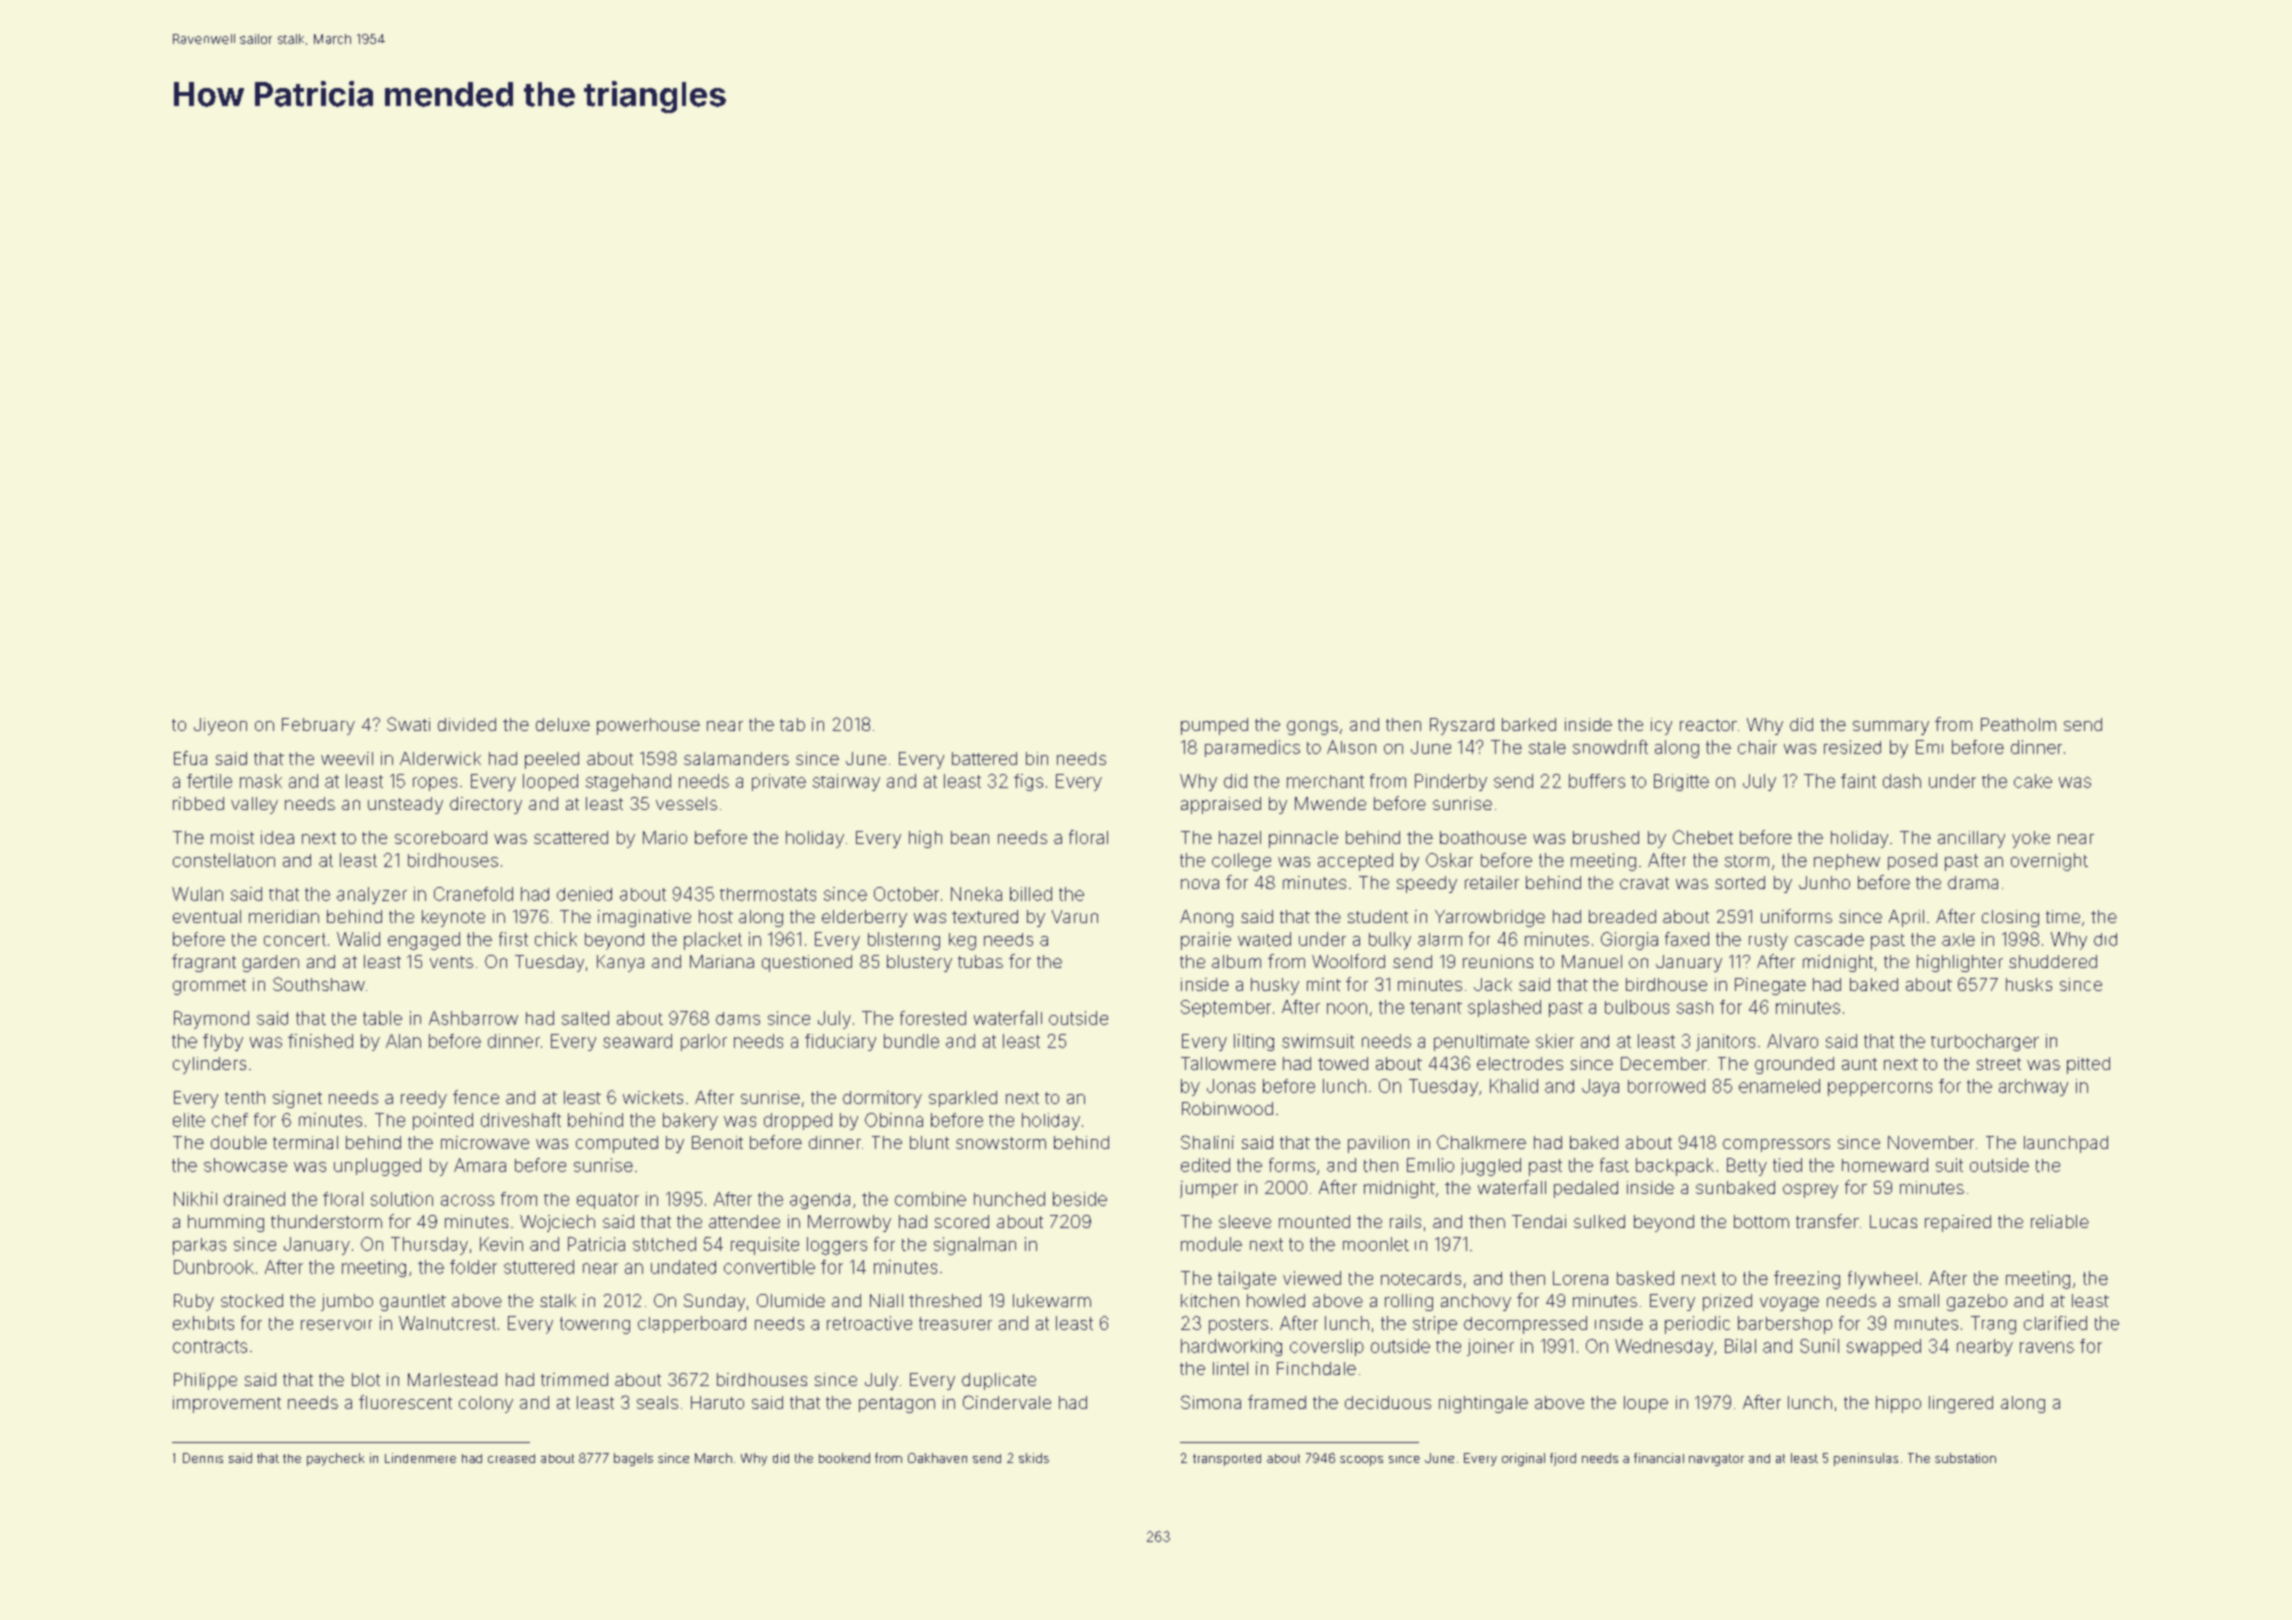 The width and height of the screenshot is (2292, 1620). I want to click on improvement, so click(227, 1404).
